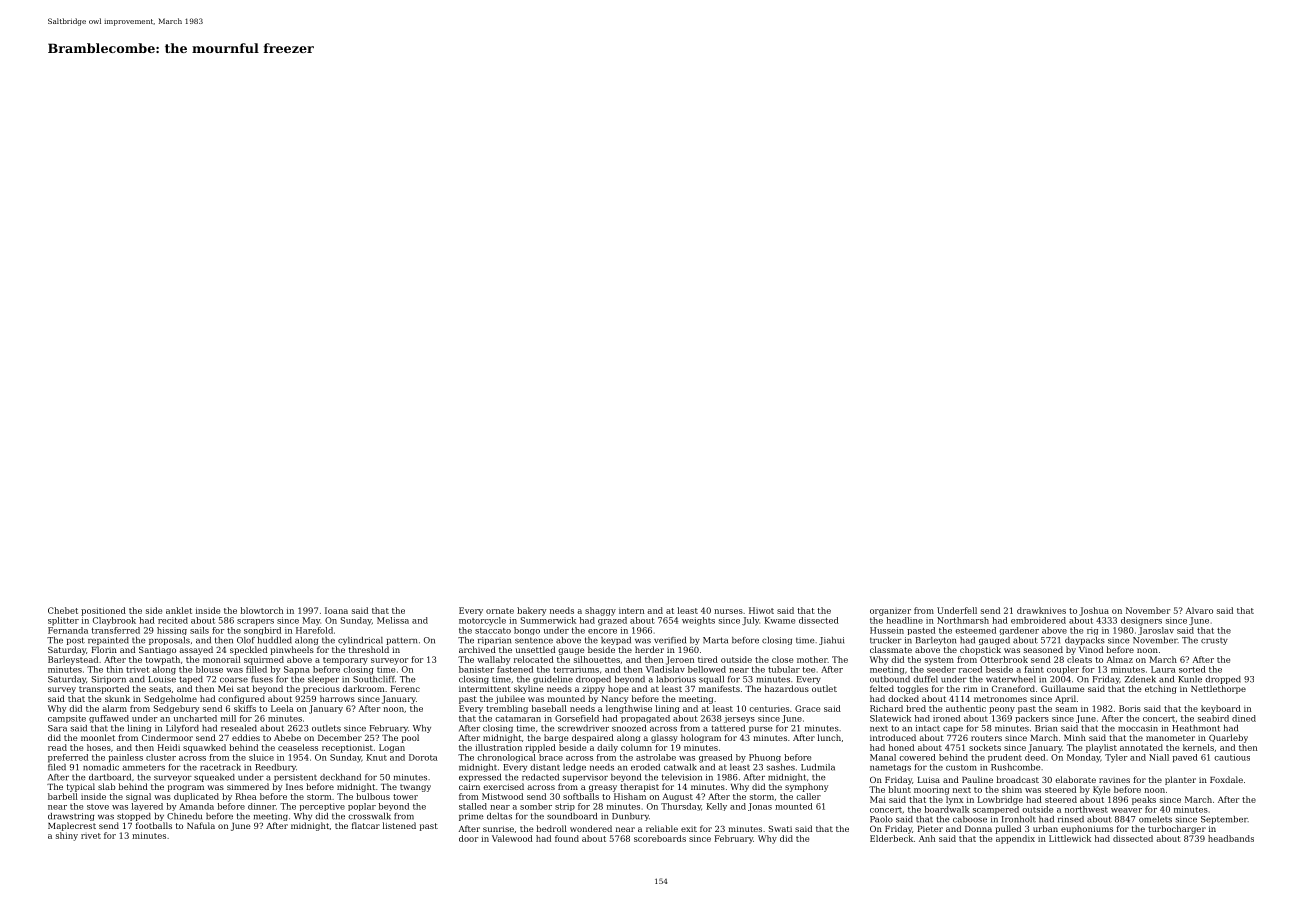 The image size is (1308, 924). Describe the element at coordinates (1092, 631) in the screenshot. I see `rig` at that location.
